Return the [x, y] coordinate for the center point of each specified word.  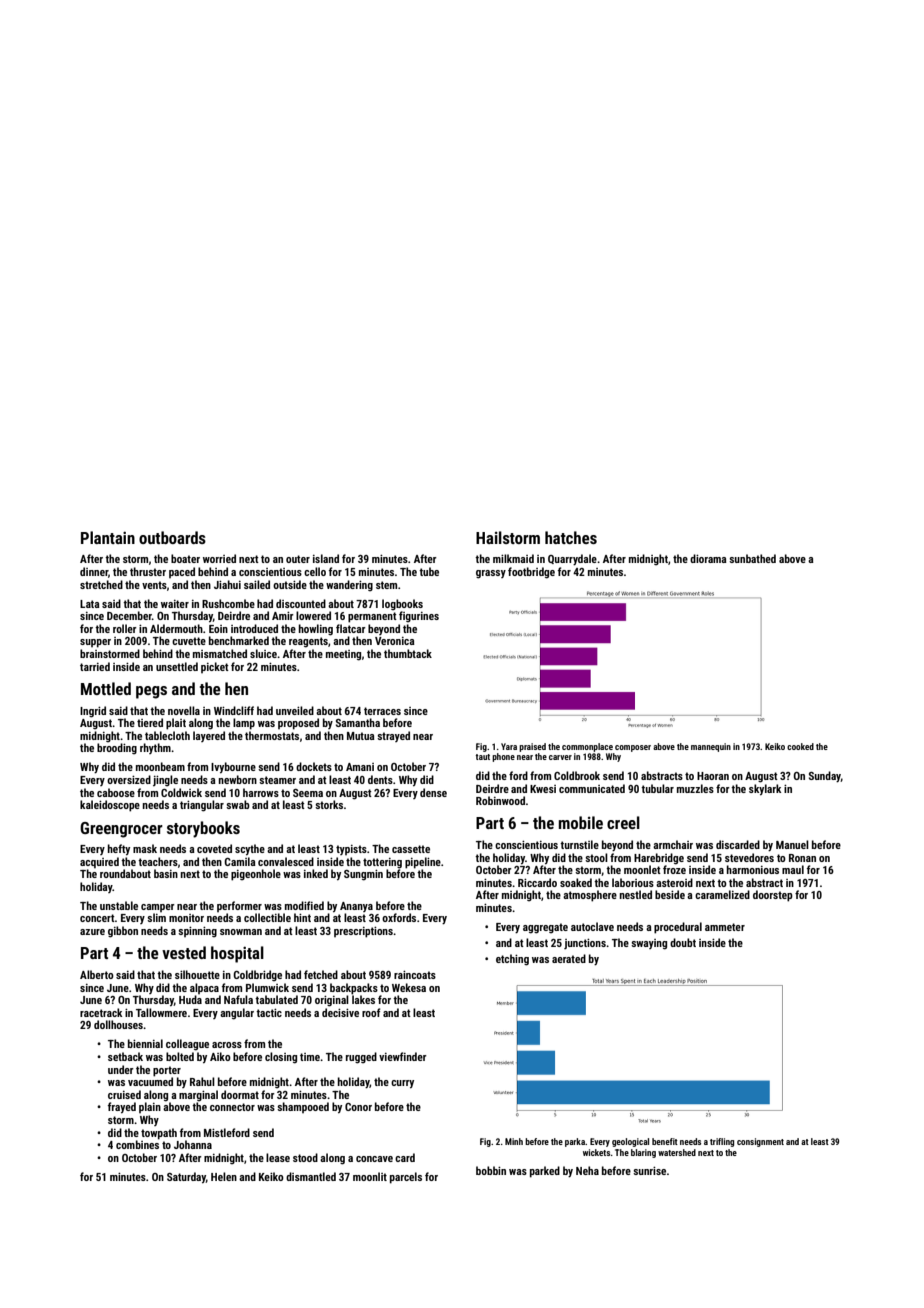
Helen [224, 1176]
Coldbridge [257, 975]
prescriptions [363, 932]
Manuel [792, 844]
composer [633, 748]
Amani [360, 767]
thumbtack [408, 653]
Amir [283, 616]
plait [176, 724]
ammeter [725, 927]
